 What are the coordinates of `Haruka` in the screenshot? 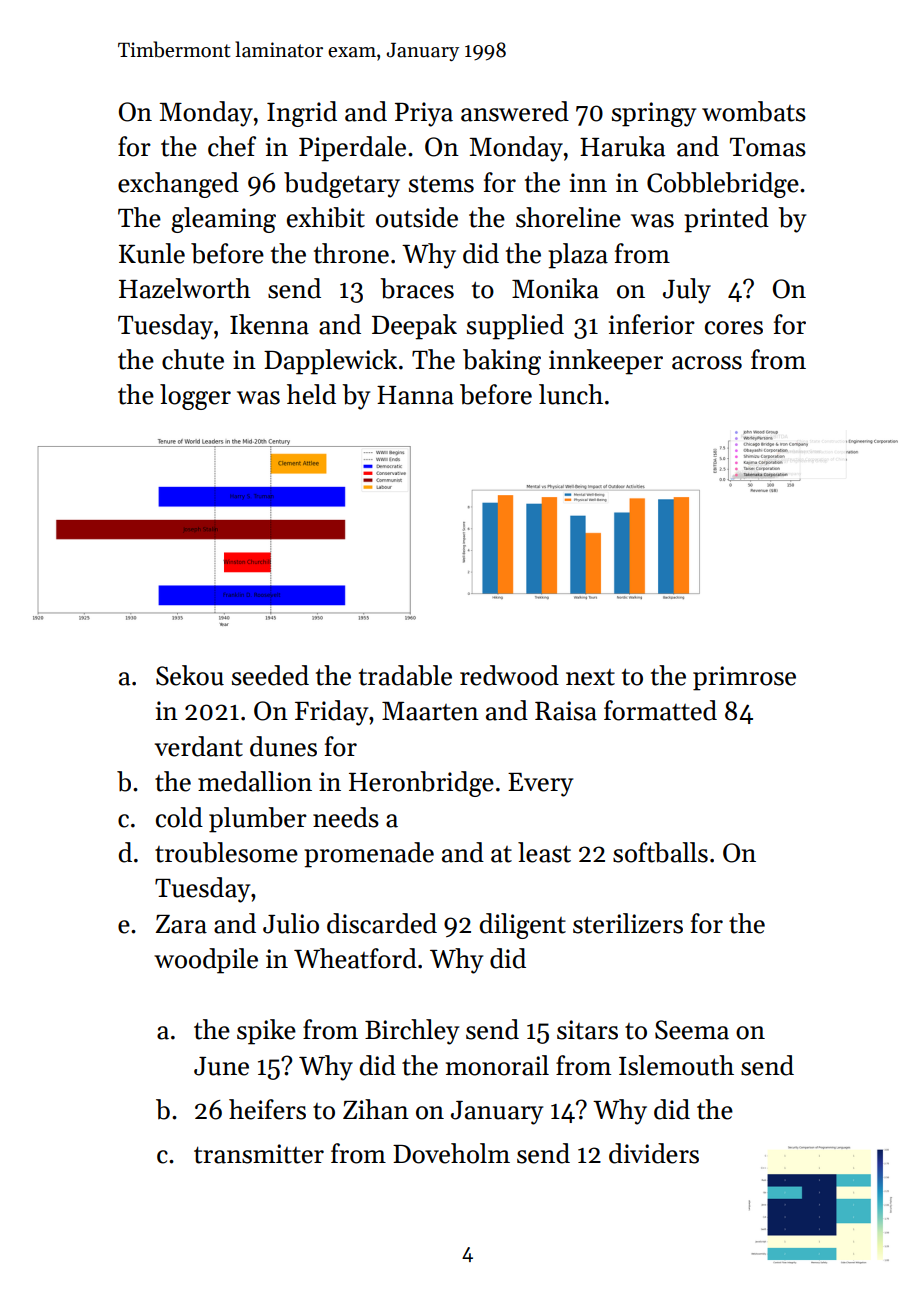 It's located at (622, 146).
